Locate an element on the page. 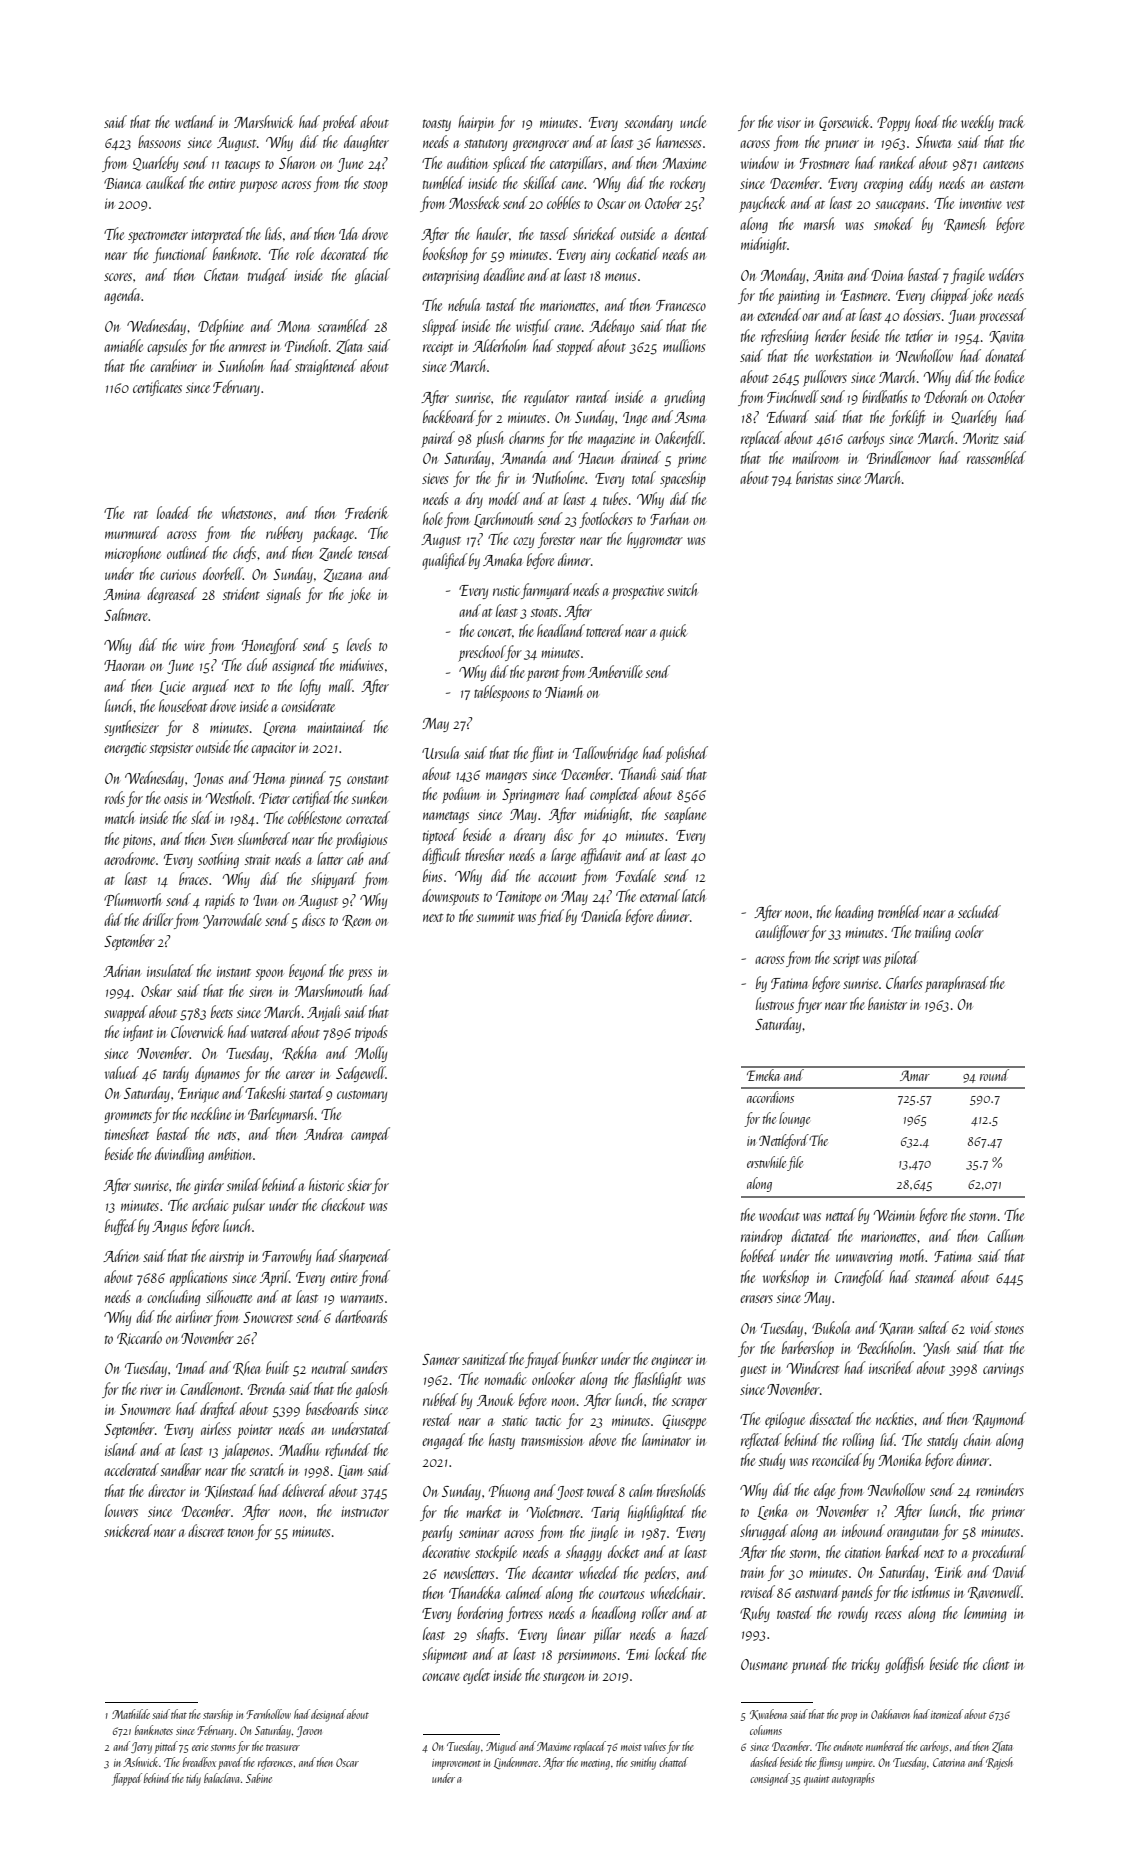  Sameer is located at coordinates (441, 1359).
